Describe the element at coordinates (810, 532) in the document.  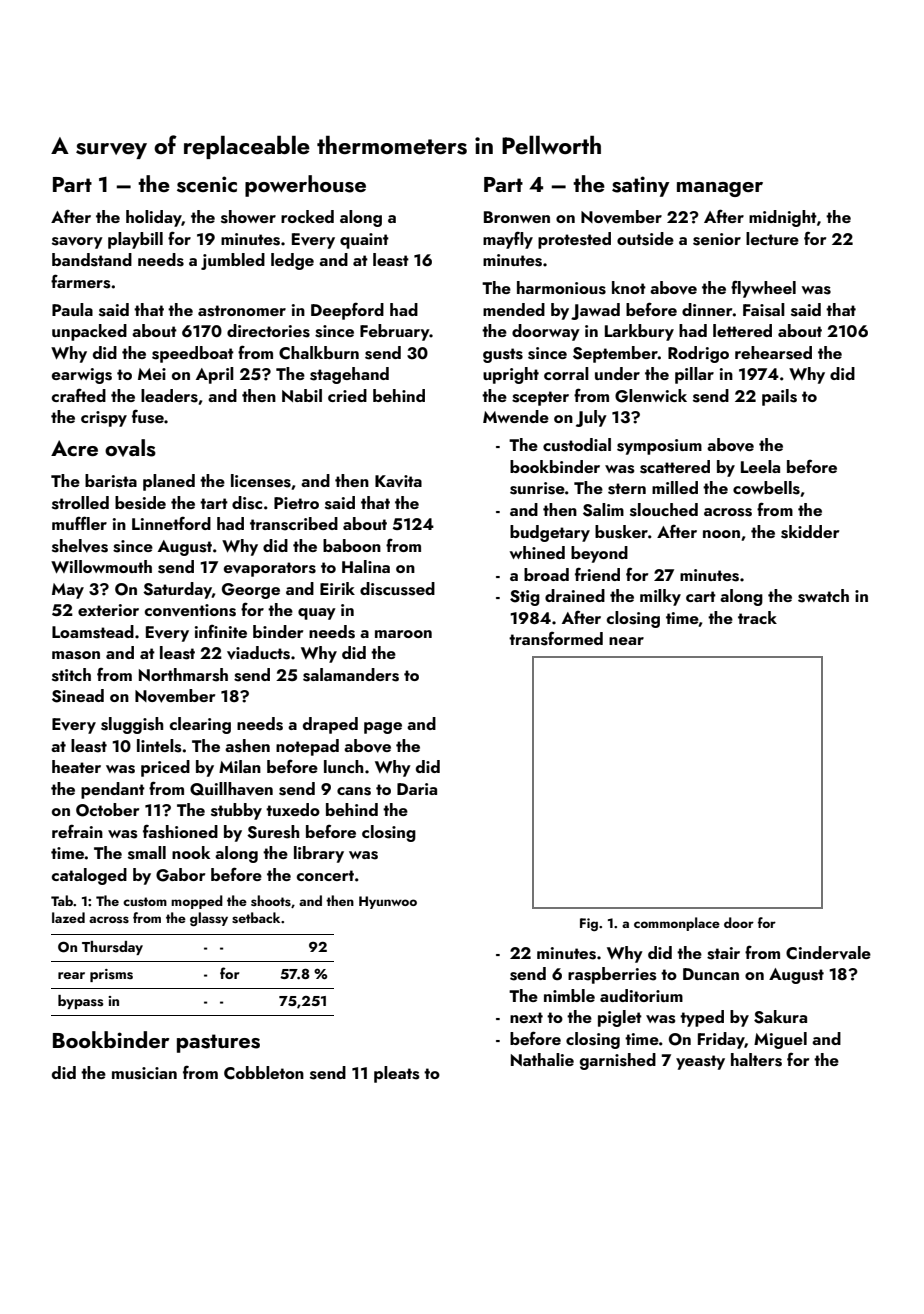
I see `skidder` at that location.
